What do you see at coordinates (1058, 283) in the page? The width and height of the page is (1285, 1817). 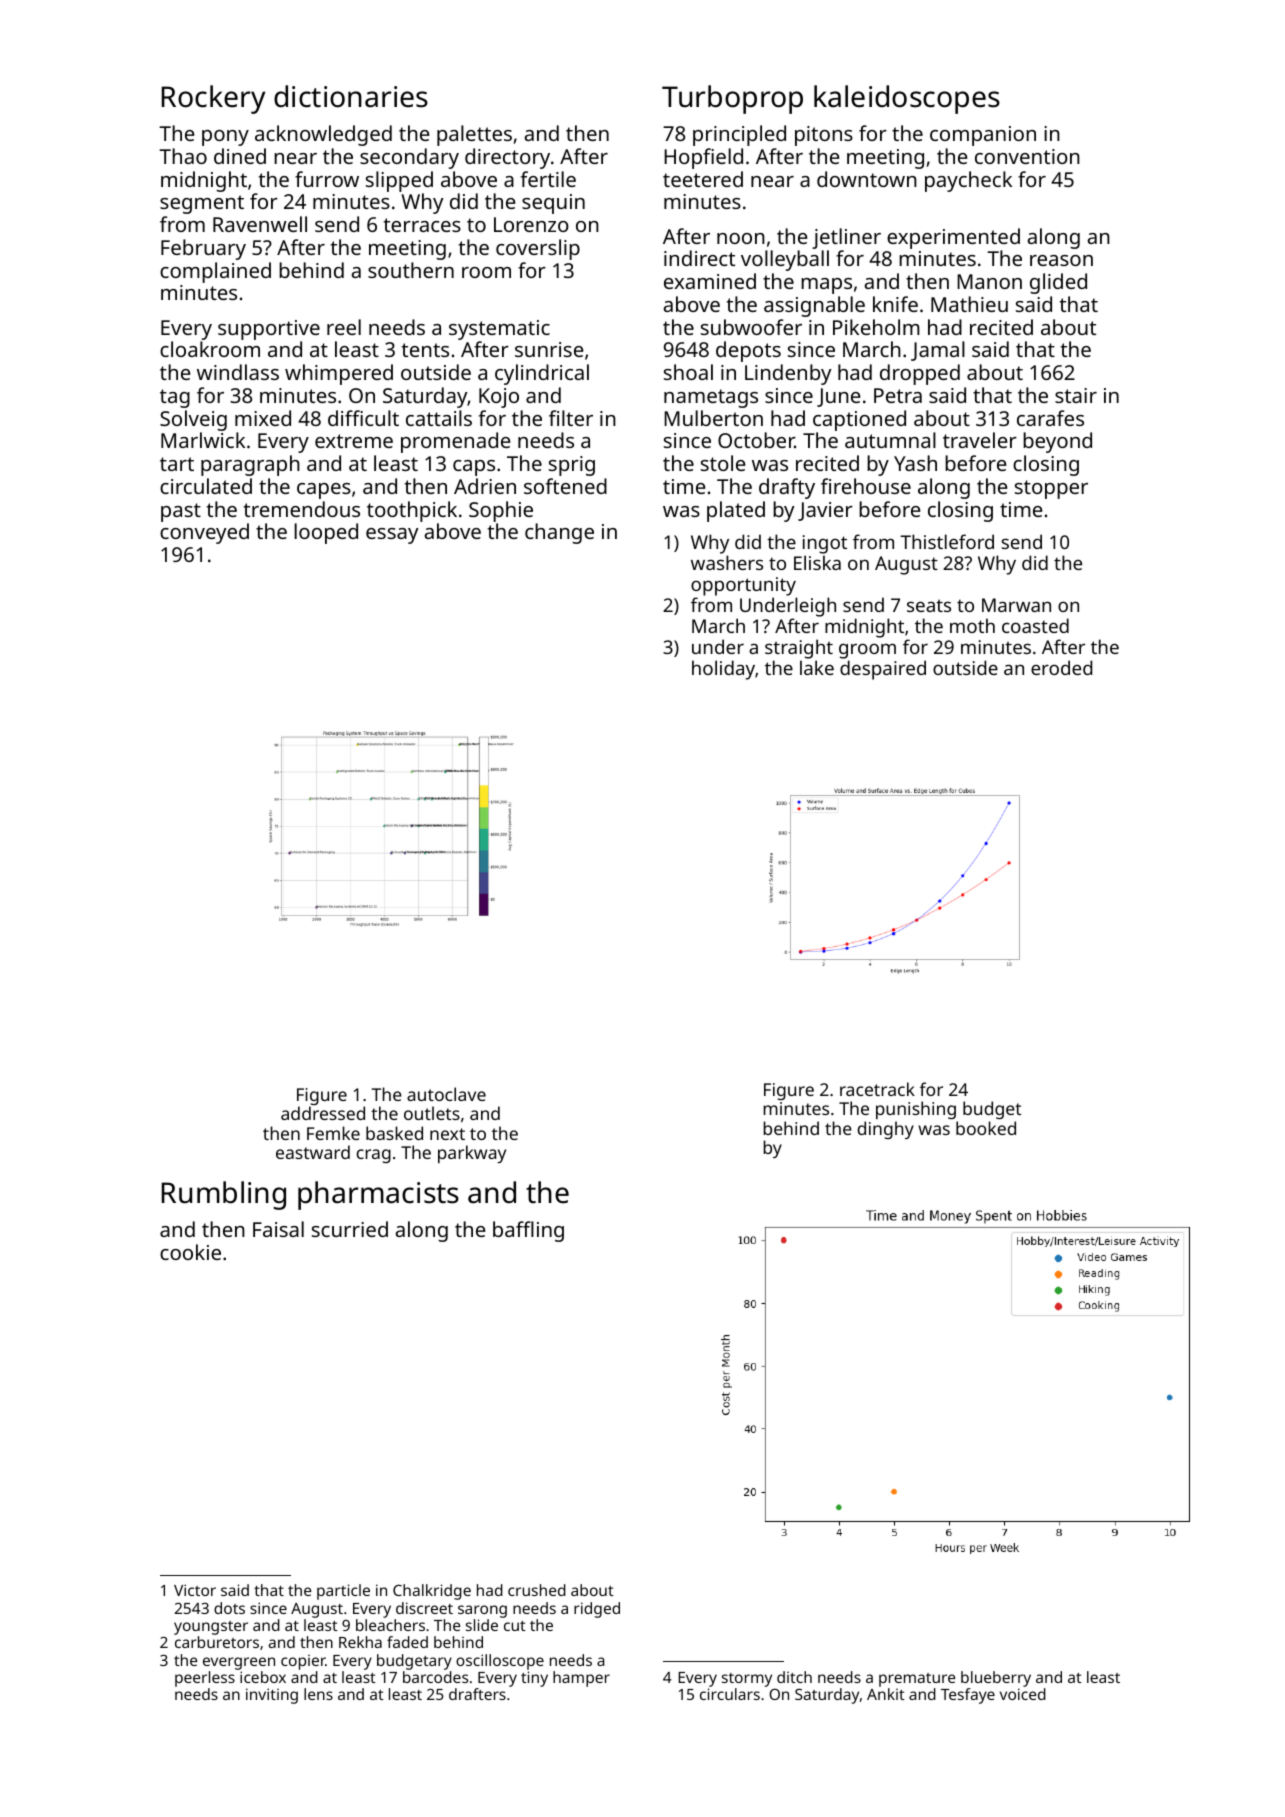 I see `glided` at bounding box center [1058, 283].
